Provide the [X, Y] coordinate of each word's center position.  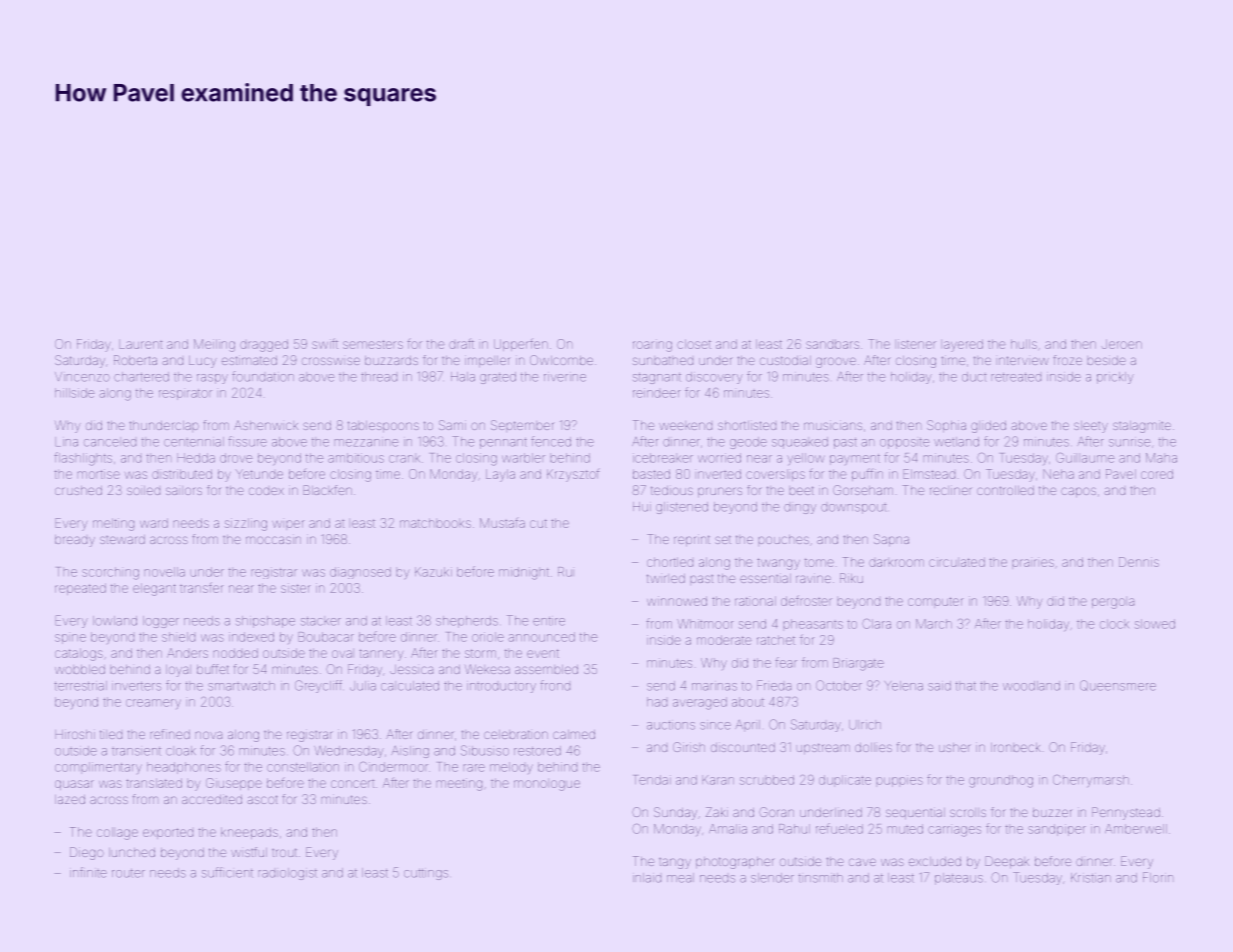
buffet [213, 669]
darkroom [896, 563]
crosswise [331, 361]
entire [549, 621]
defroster [806, 600]
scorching [110, 573]
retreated [1016, 377]
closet [694, 344]
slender [772, 878]
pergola [1113, 603]
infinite [88, 872]
